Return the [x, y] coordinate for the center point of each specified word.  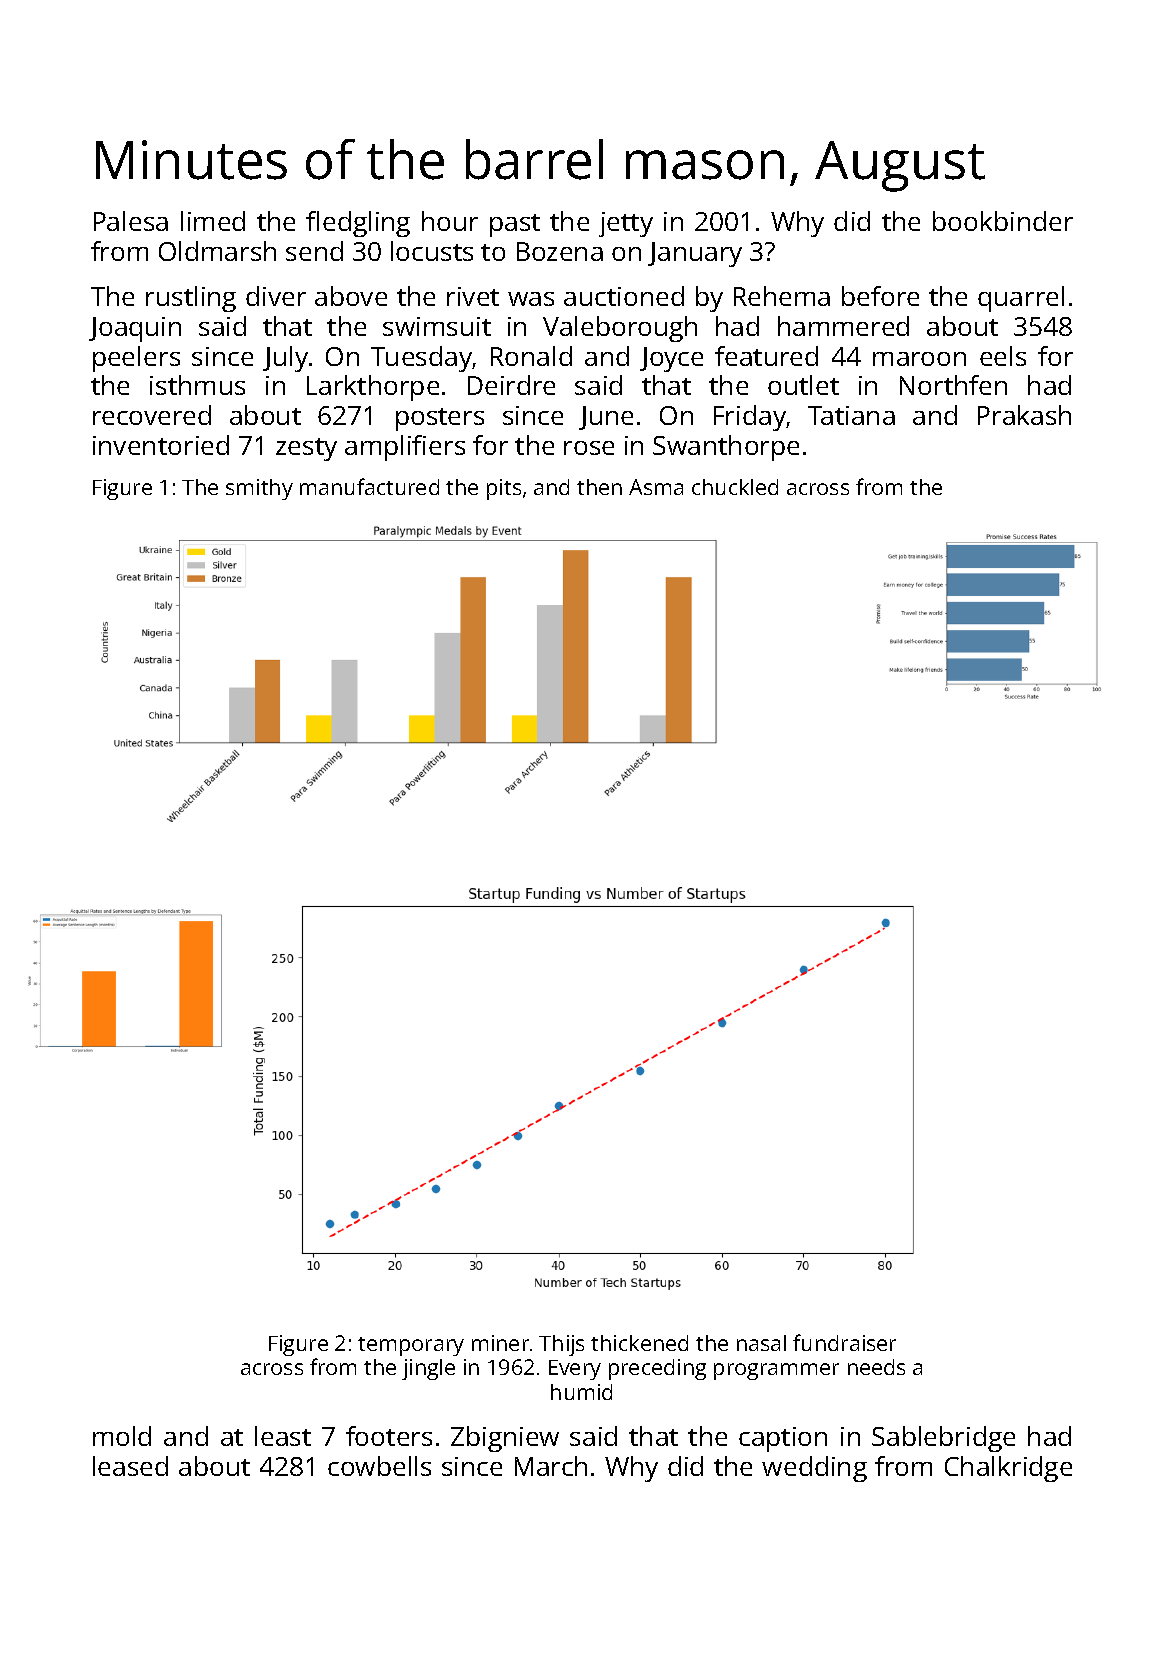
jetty [626, 224]
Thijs [561, 1345]
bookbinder [1003, 221]
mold [122, 1436]
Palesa [131, 221]
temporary [411, 1346]
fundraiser [844, 1342]
